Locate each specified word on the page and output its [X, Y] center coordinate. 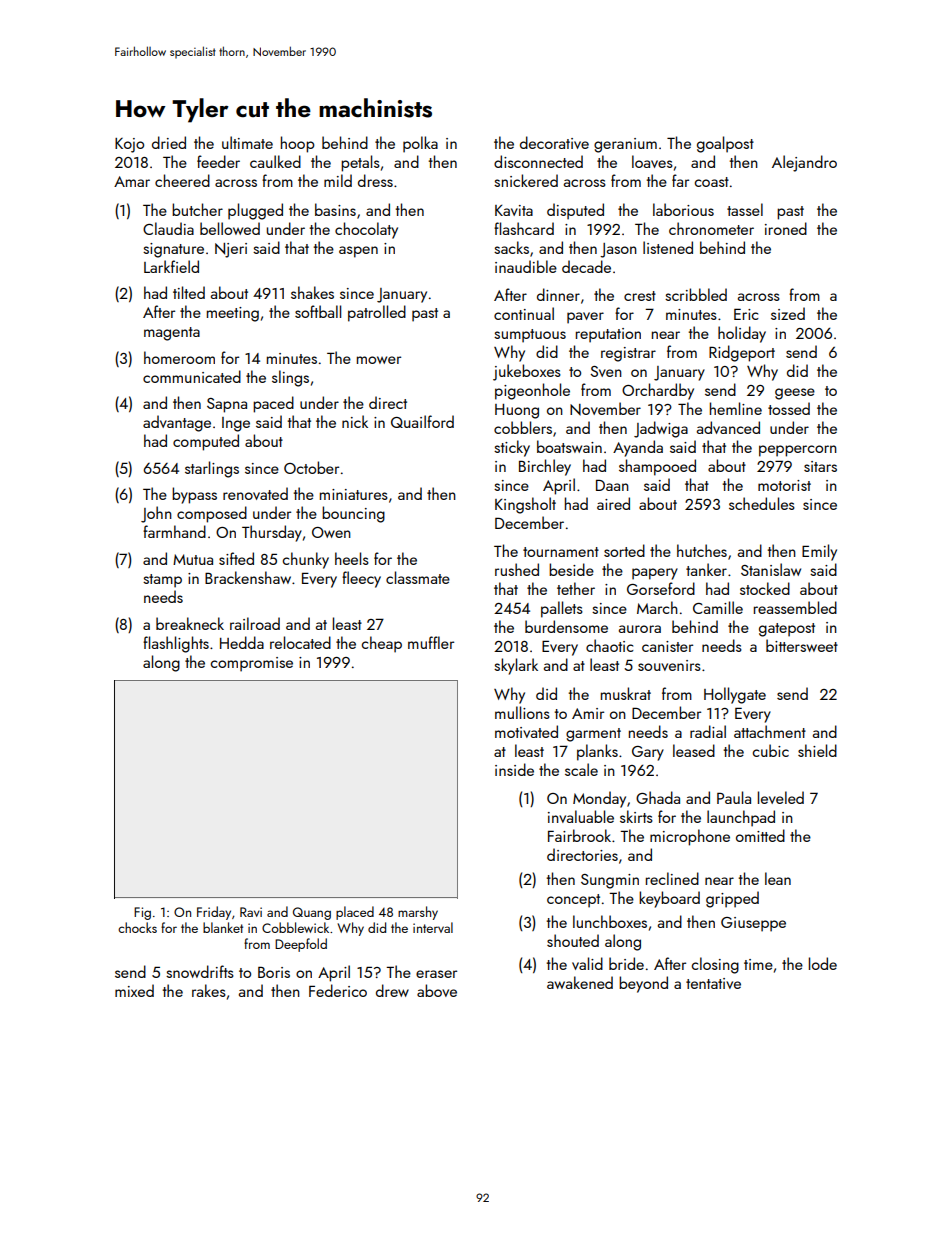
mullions [522, 712]
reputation [608, 335]
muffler [431, 642]
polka [420, 144]
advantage [177, 423]
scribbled [696, 294]
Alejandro [804, 163]
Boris [274, 972]
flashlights [176, 644]
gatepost [787, 630]
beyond [643, 984]
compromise [252, 664]
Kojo [129, 145]
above [437, 990]
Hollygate [735, 695]
